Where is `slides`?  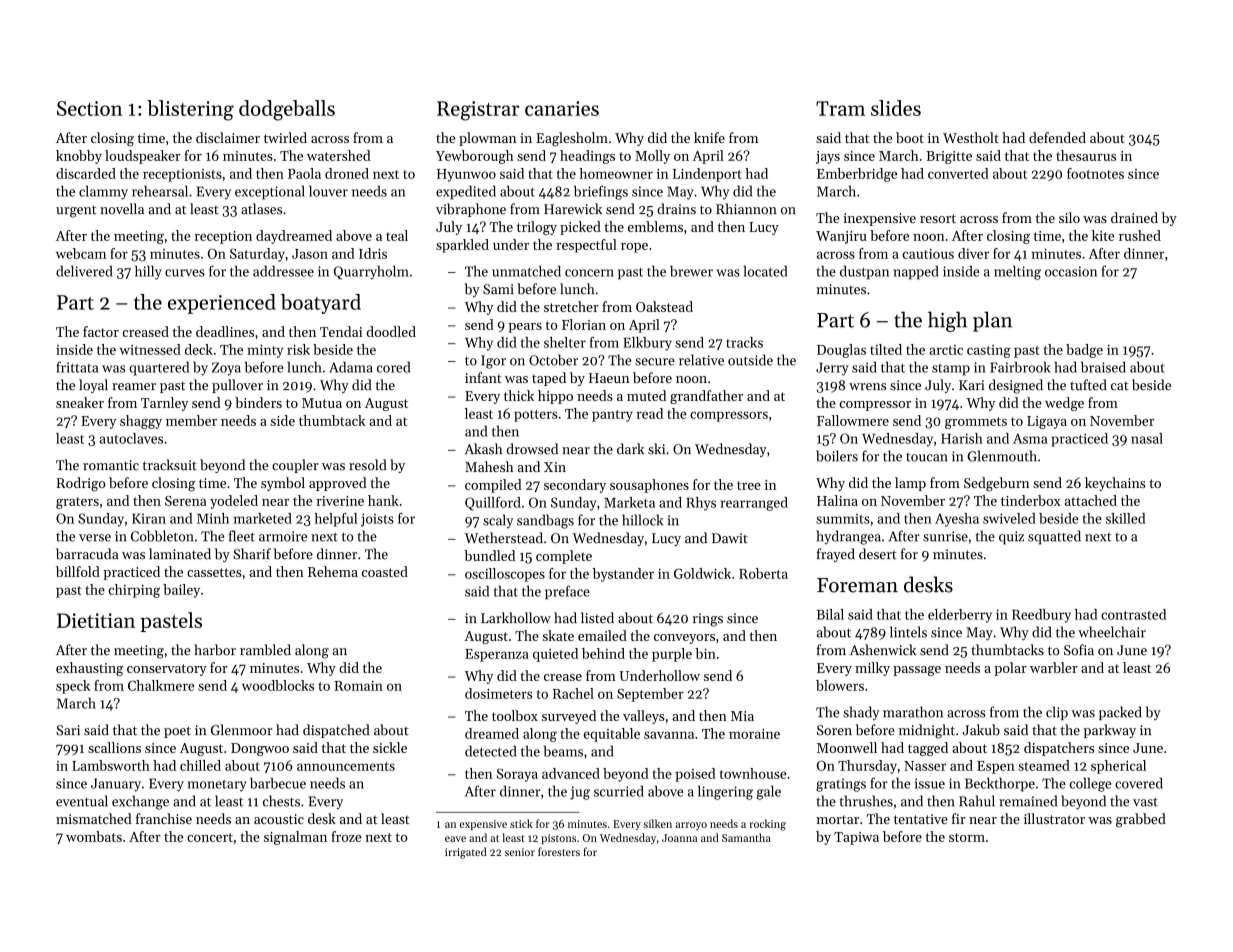
slides is located at coordinates (896, 108).
